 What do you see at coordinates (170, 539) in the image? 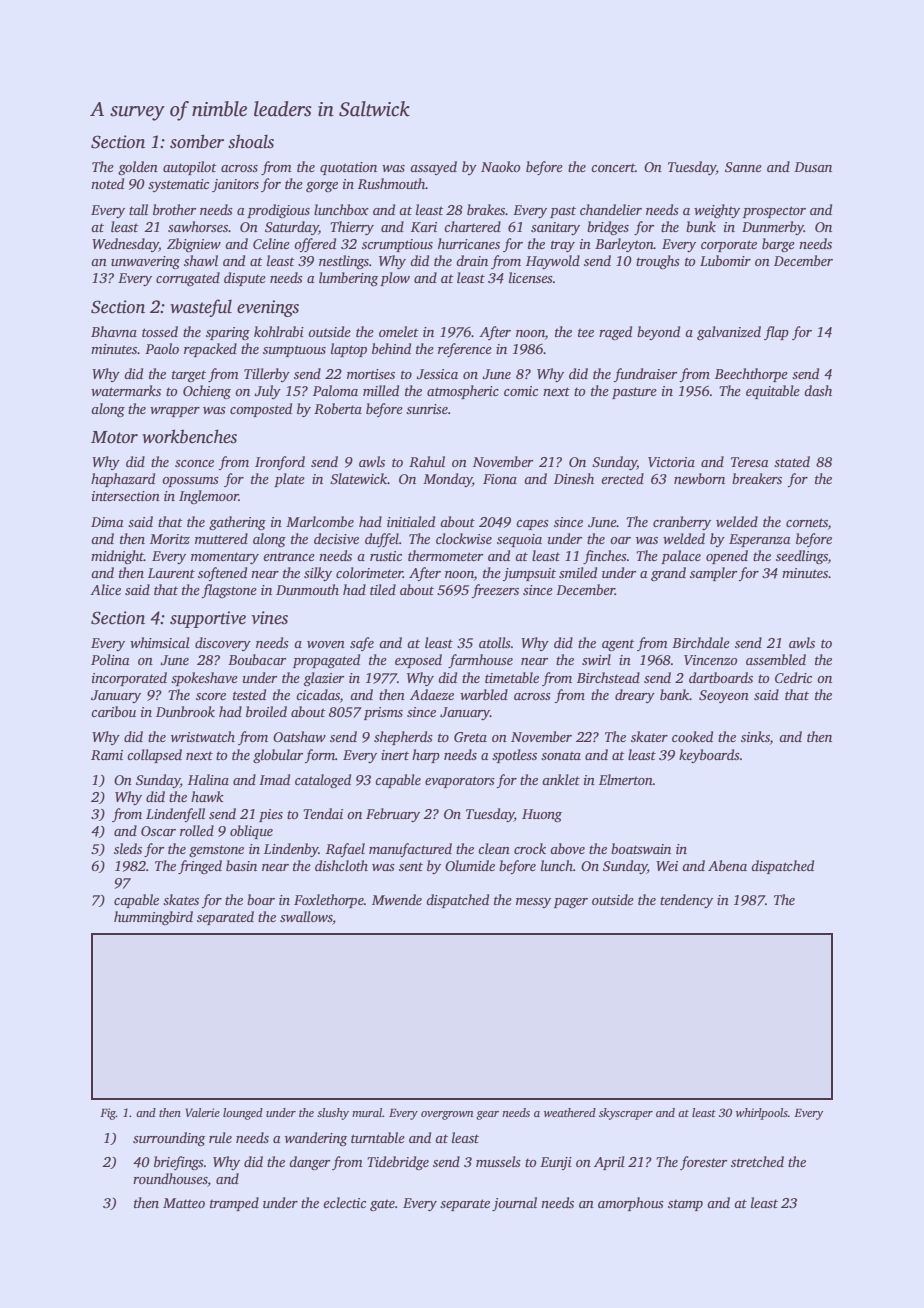
I see `Moritz` at bounding box center [170, 539].
